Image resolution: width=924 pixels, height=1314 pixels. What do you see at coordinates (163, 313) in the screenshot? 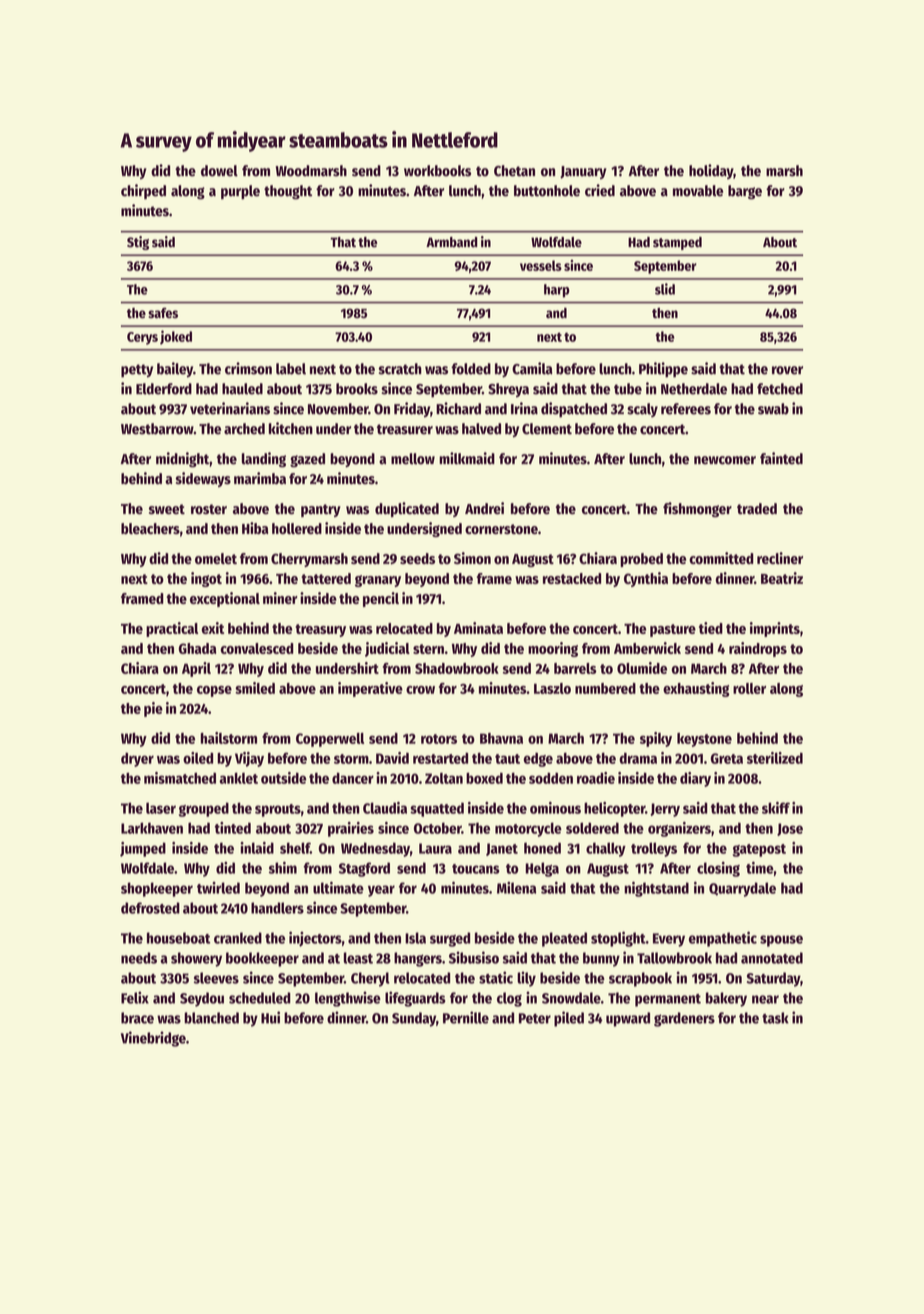
I see `safes` at bounding box center [163, 313].
